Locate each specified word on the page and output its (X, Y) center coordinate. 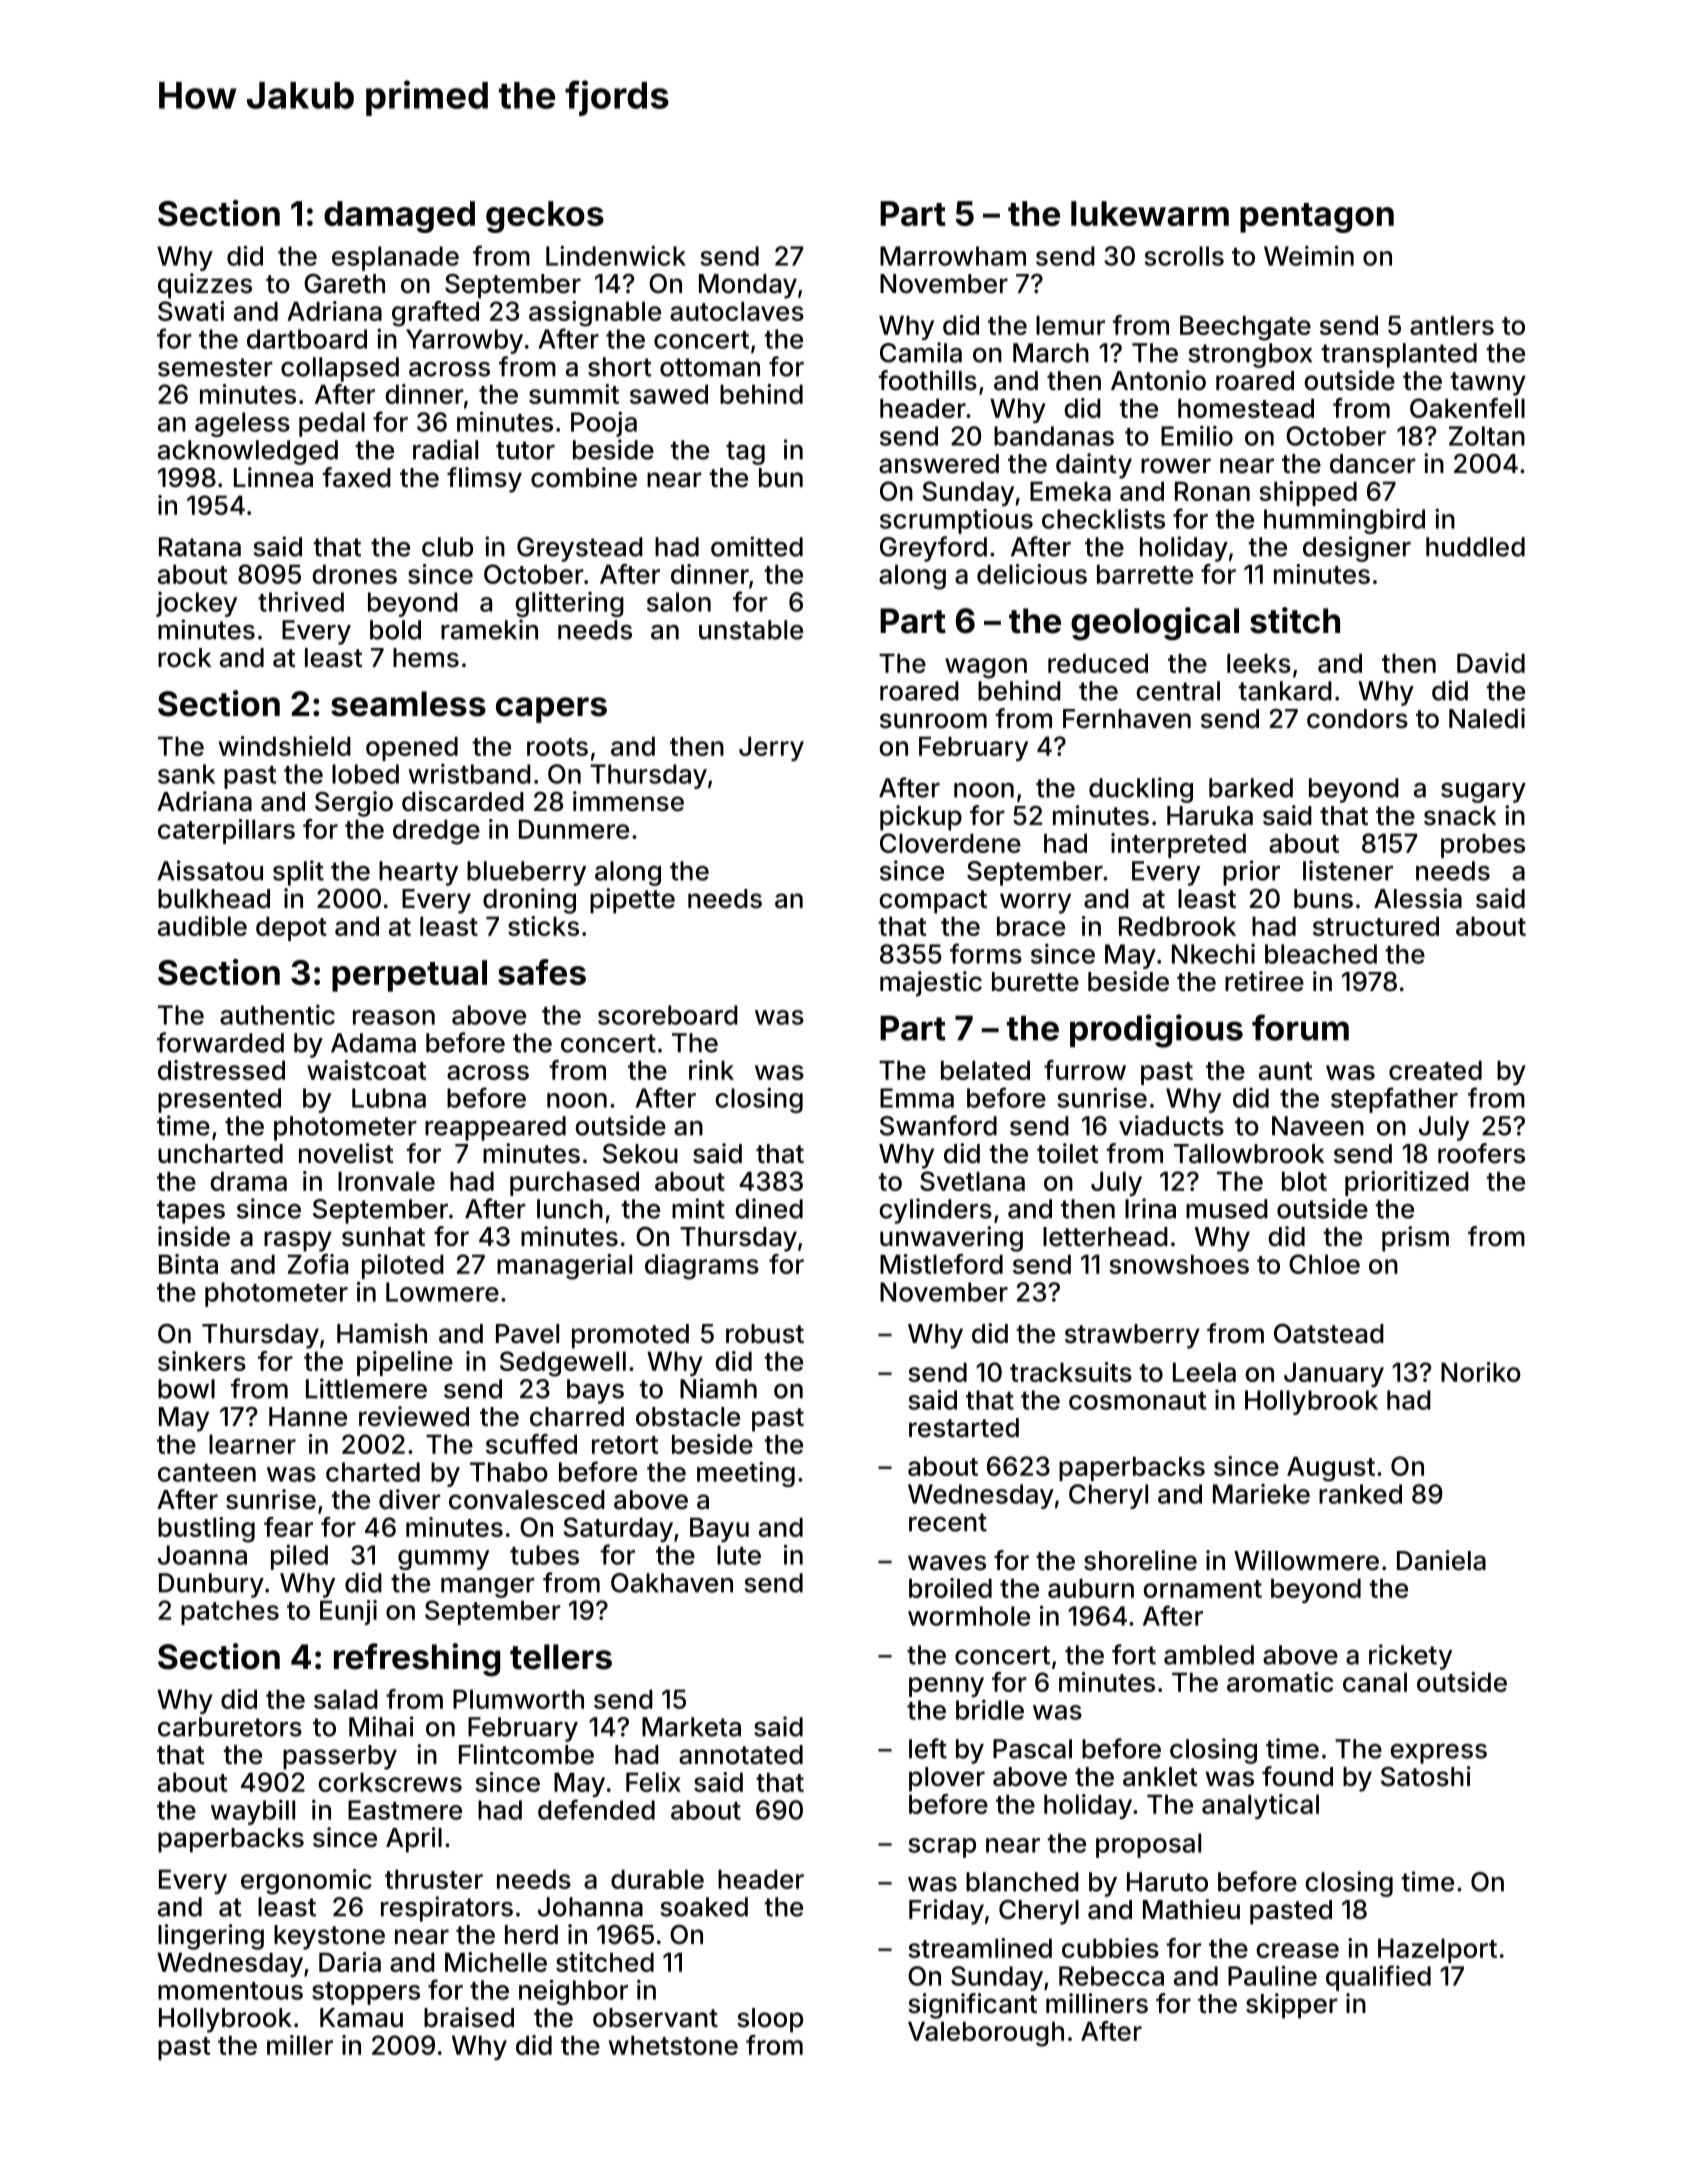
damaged (399, 217)
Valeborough (986, 2034)
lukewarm (1150, 213)
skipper (1292, 2006)
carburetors (230, 1727)
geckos (545, 217)
